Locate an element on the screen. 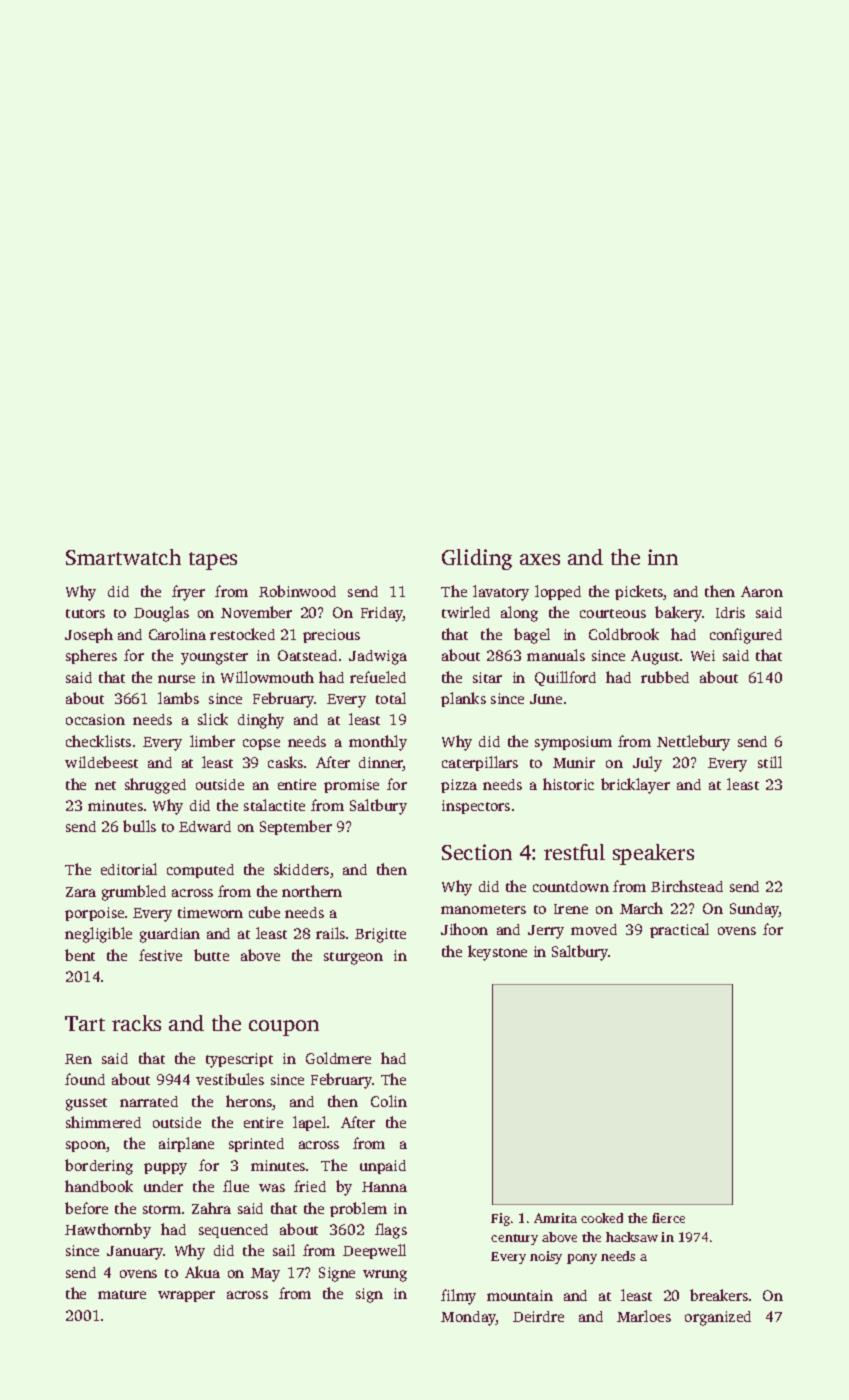  total is located at coordinates (391, 698).
